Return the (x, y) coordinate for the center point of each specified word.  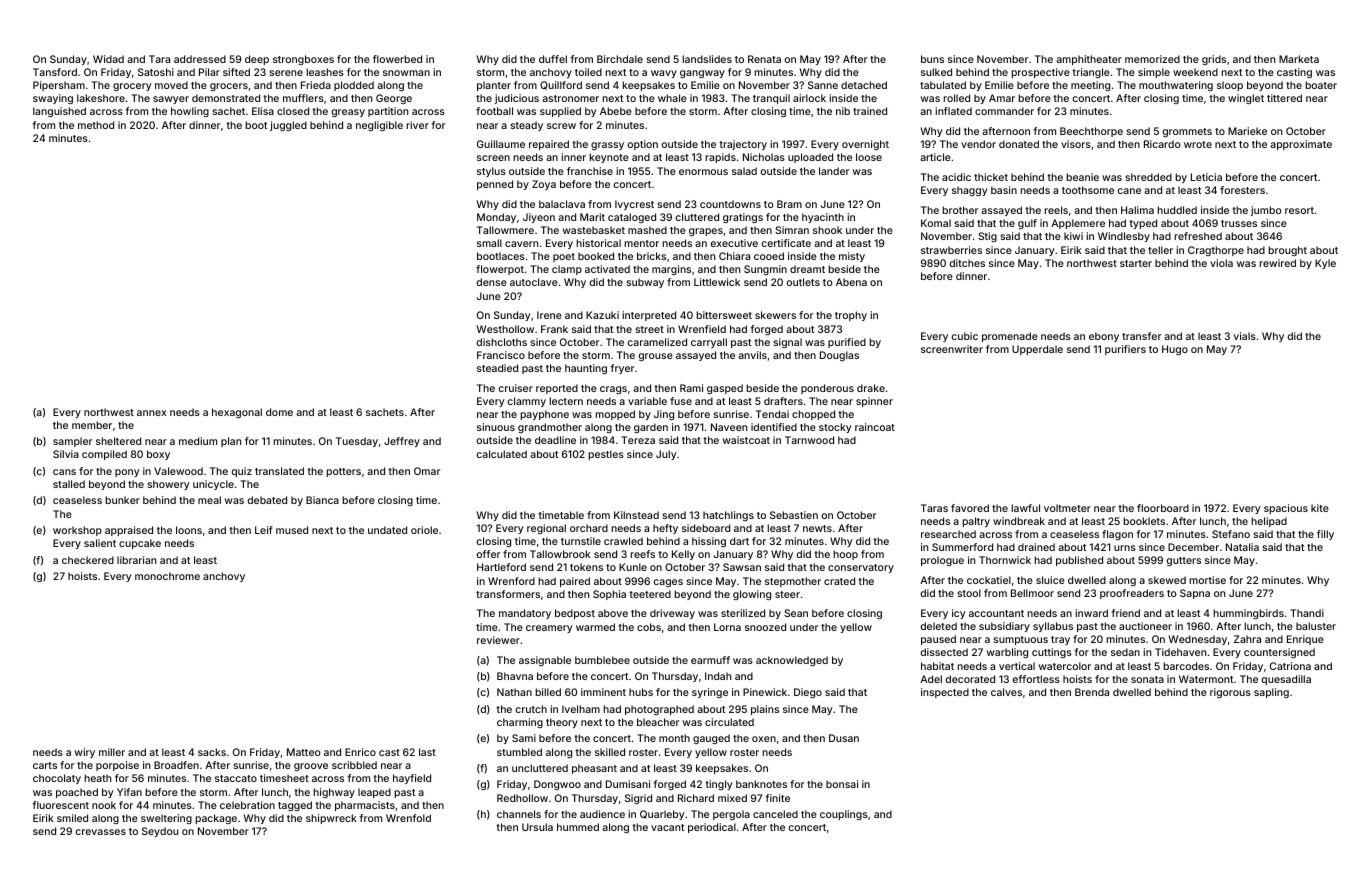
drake (871, 388)
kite (1320, 508)
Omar (427, 471)
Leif (264, 530)
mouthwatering (1176, 86)
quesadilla (1286, 680)
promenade (1010, 337)
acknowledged (792, 661)
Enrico (360, 752)
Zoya (544, 185)
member (92, 425)
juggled (288, 126)
